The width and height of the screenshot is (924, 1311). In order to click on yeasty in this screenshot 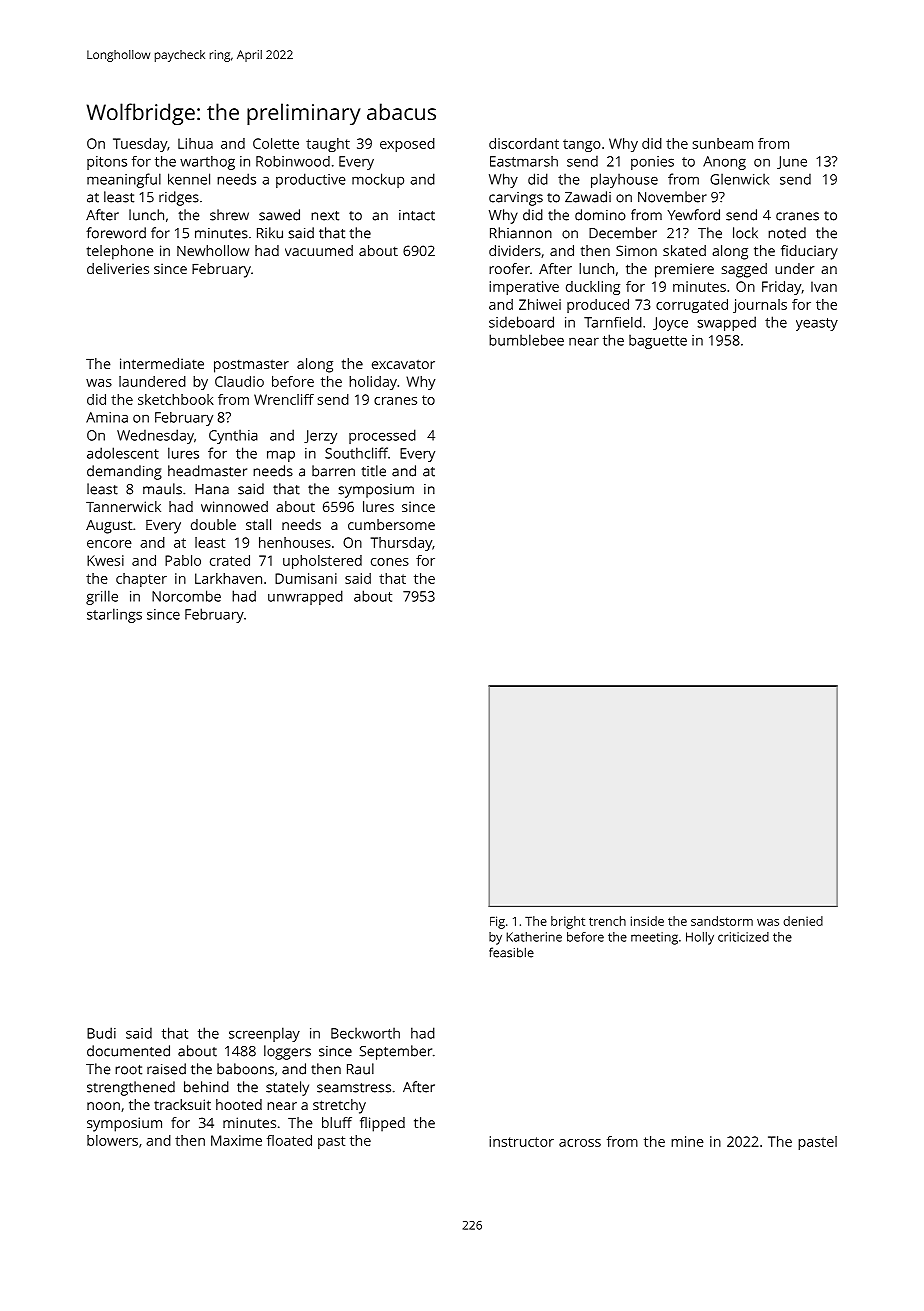, I will do `click(817, 324)`.
